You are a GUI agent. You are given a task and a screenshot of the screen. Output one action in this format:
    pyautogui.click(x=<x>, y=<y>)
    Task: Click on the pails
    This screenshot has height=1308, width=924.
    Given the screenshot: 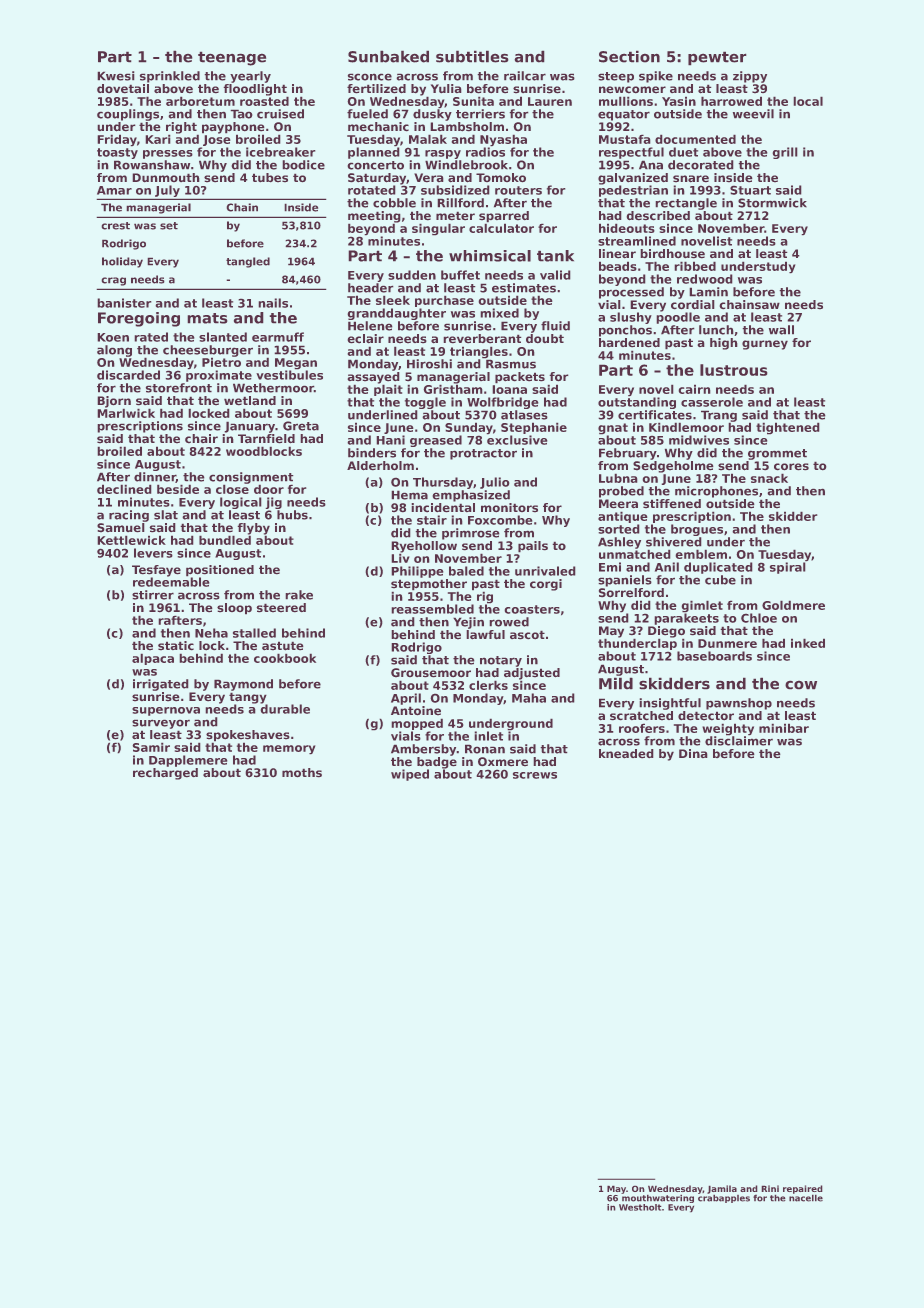 What is the action you would take?
    pyautogui.click(x=533, y=546)
